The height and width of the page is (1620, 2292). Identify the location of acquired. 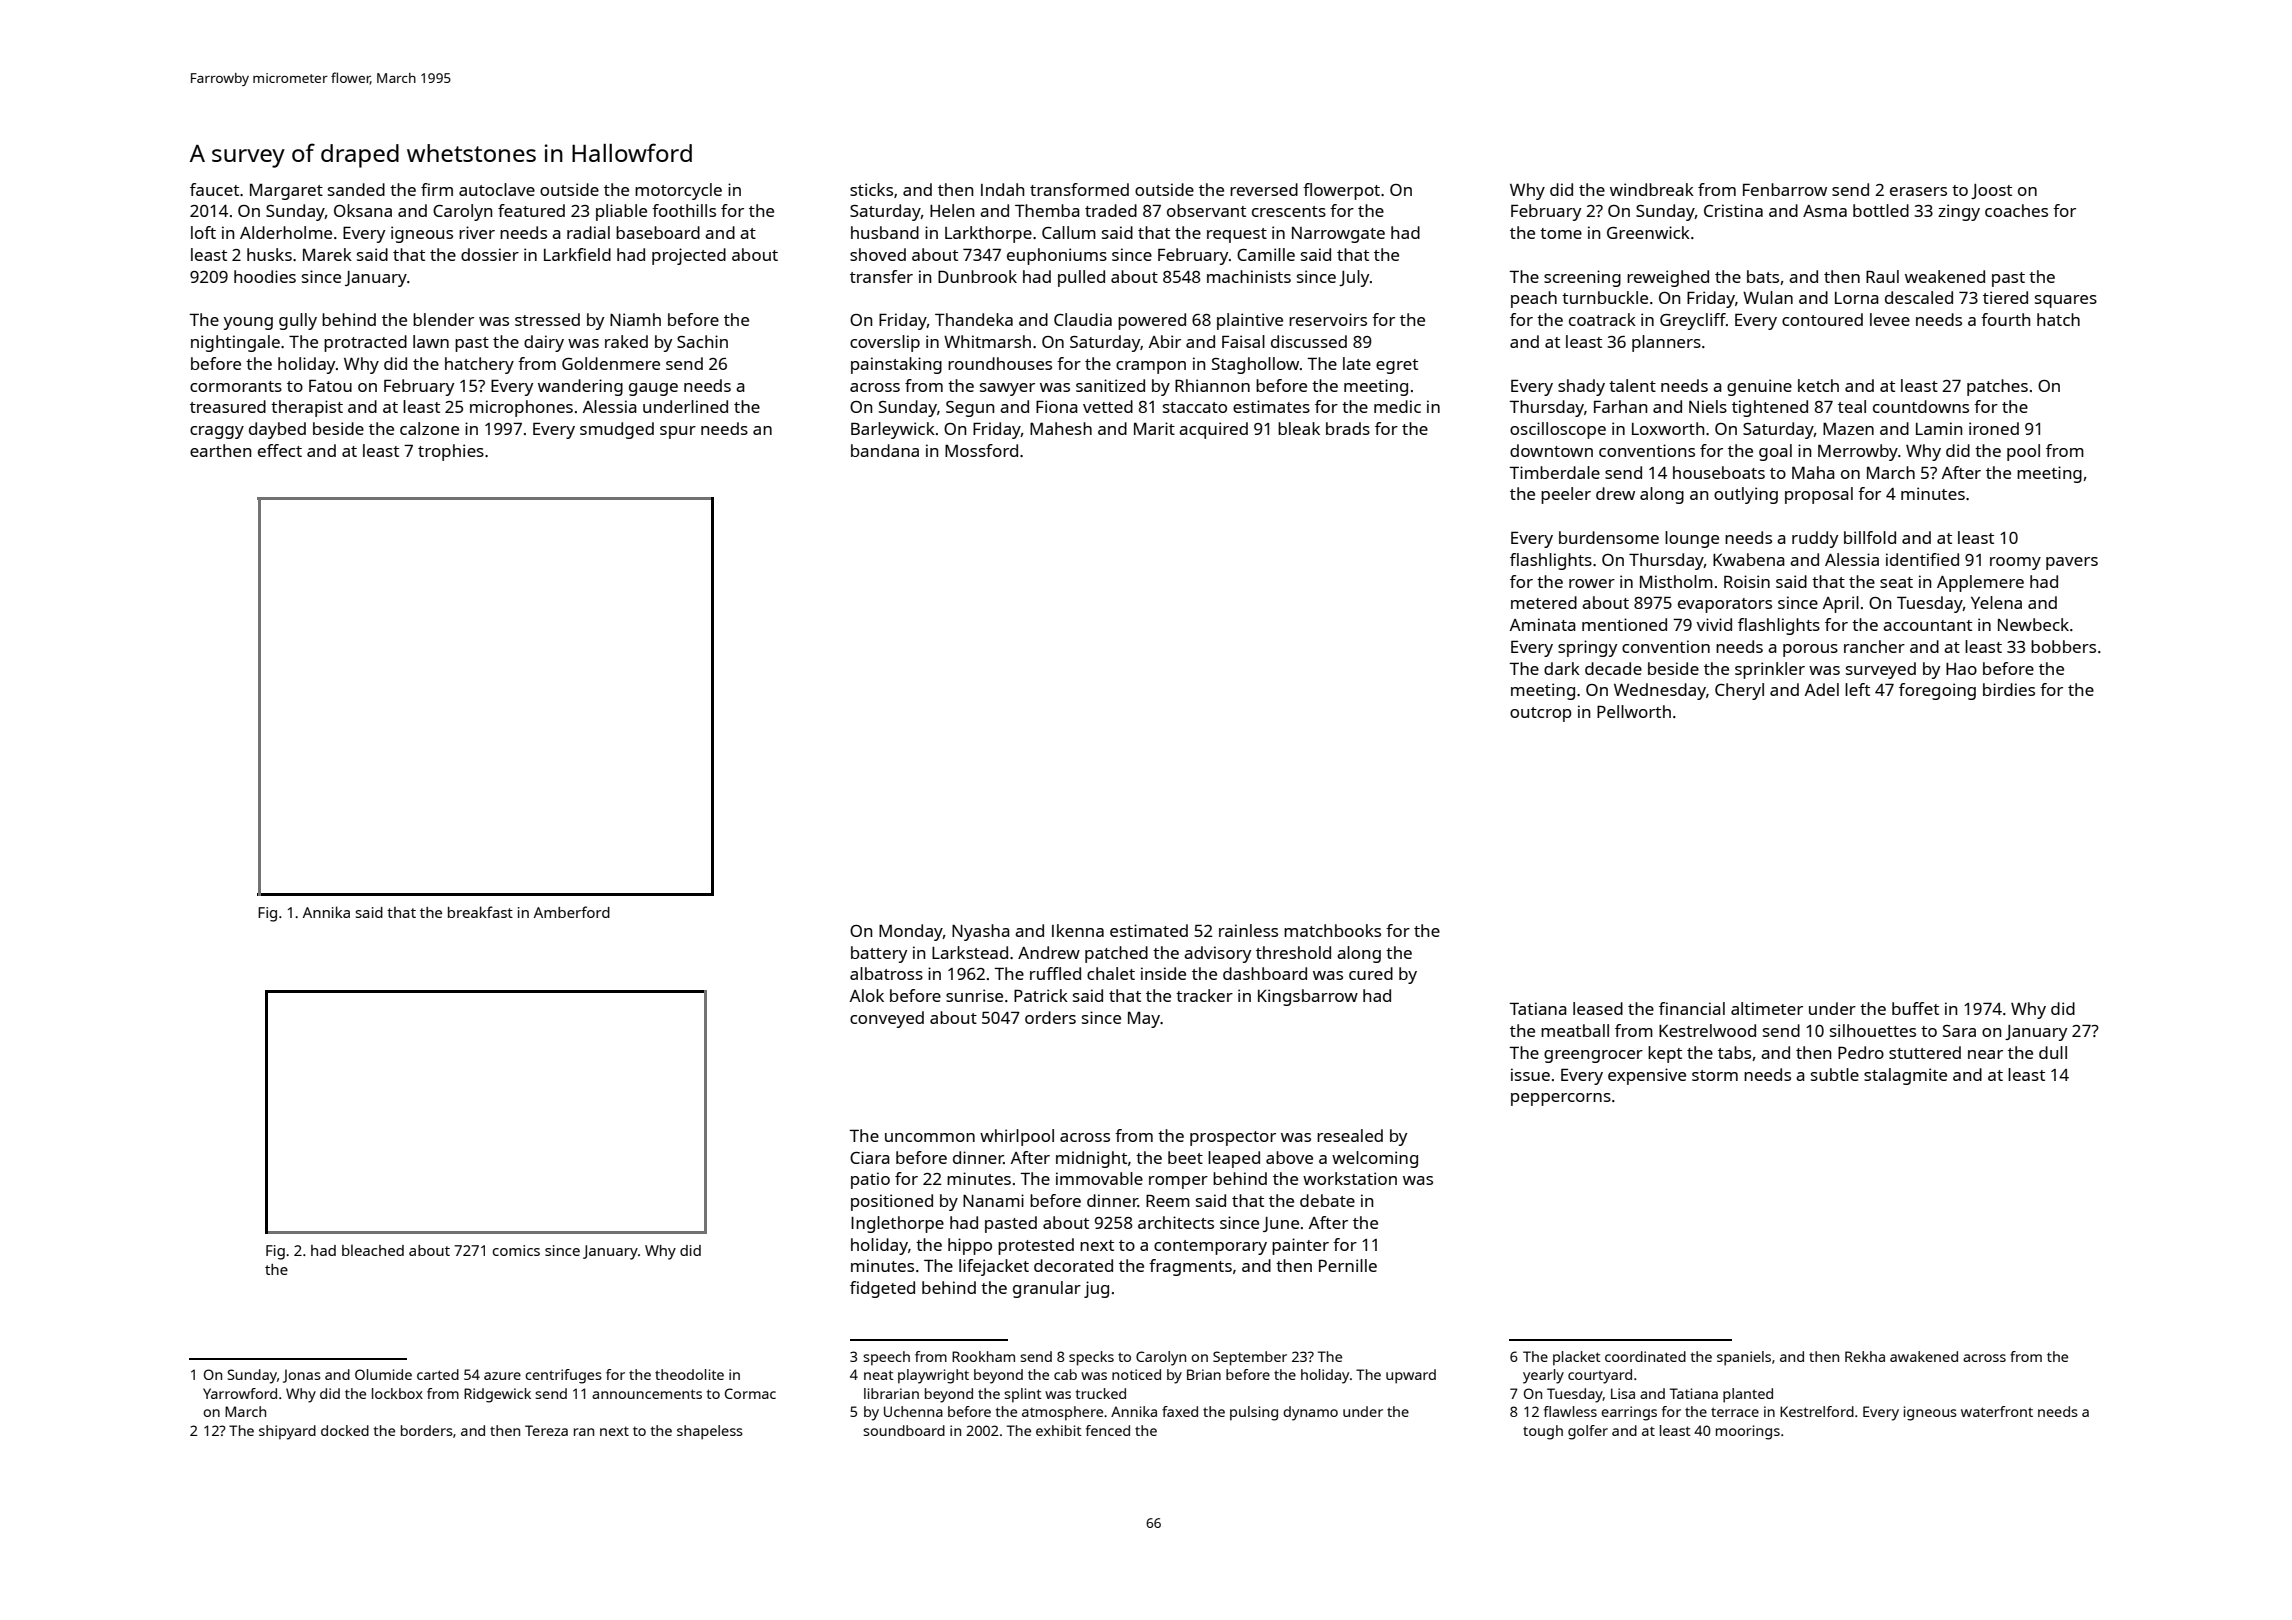
(1213, 430).
